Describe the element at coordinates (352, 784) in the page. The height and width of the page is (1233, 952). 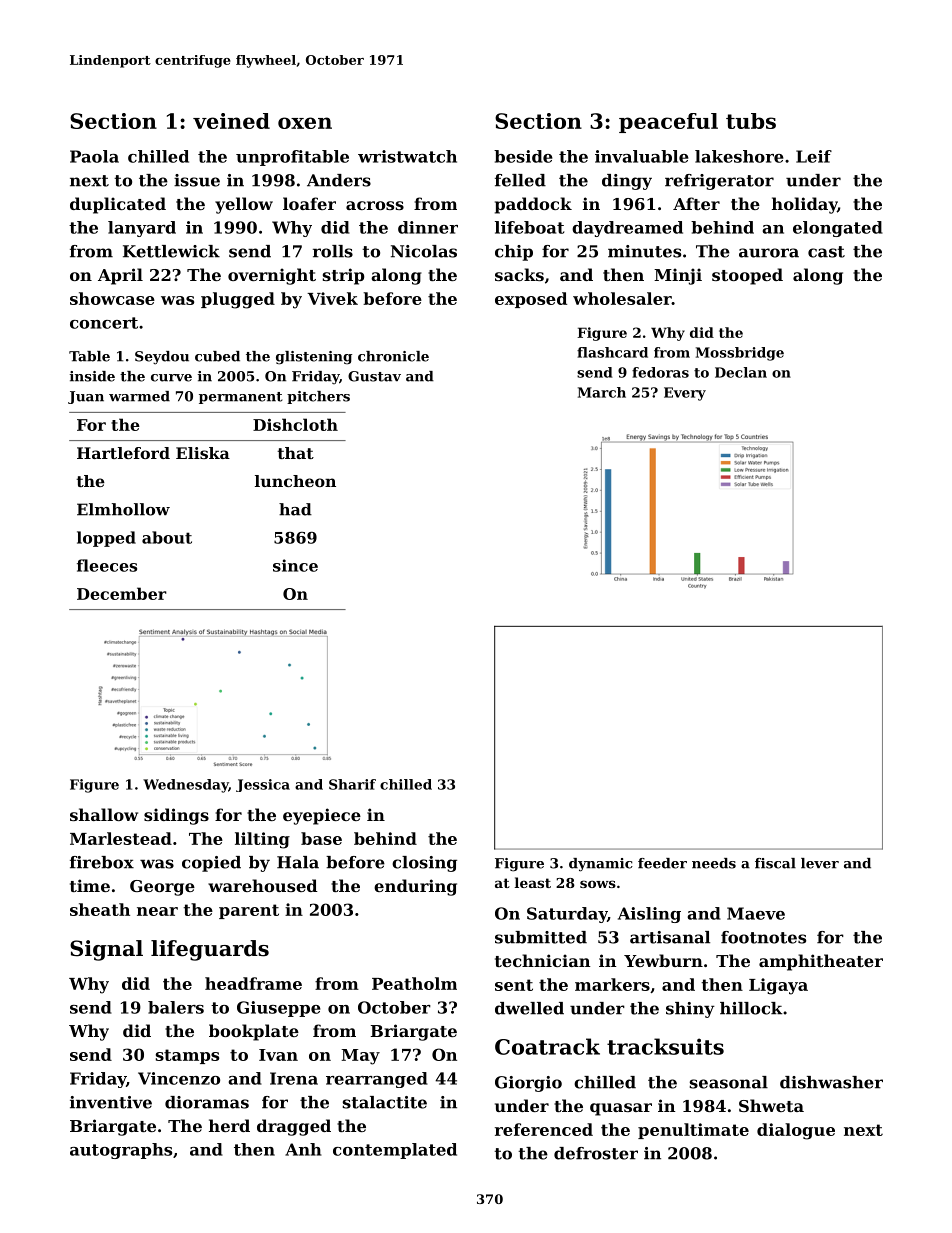
I see `Sharif` at that location.
